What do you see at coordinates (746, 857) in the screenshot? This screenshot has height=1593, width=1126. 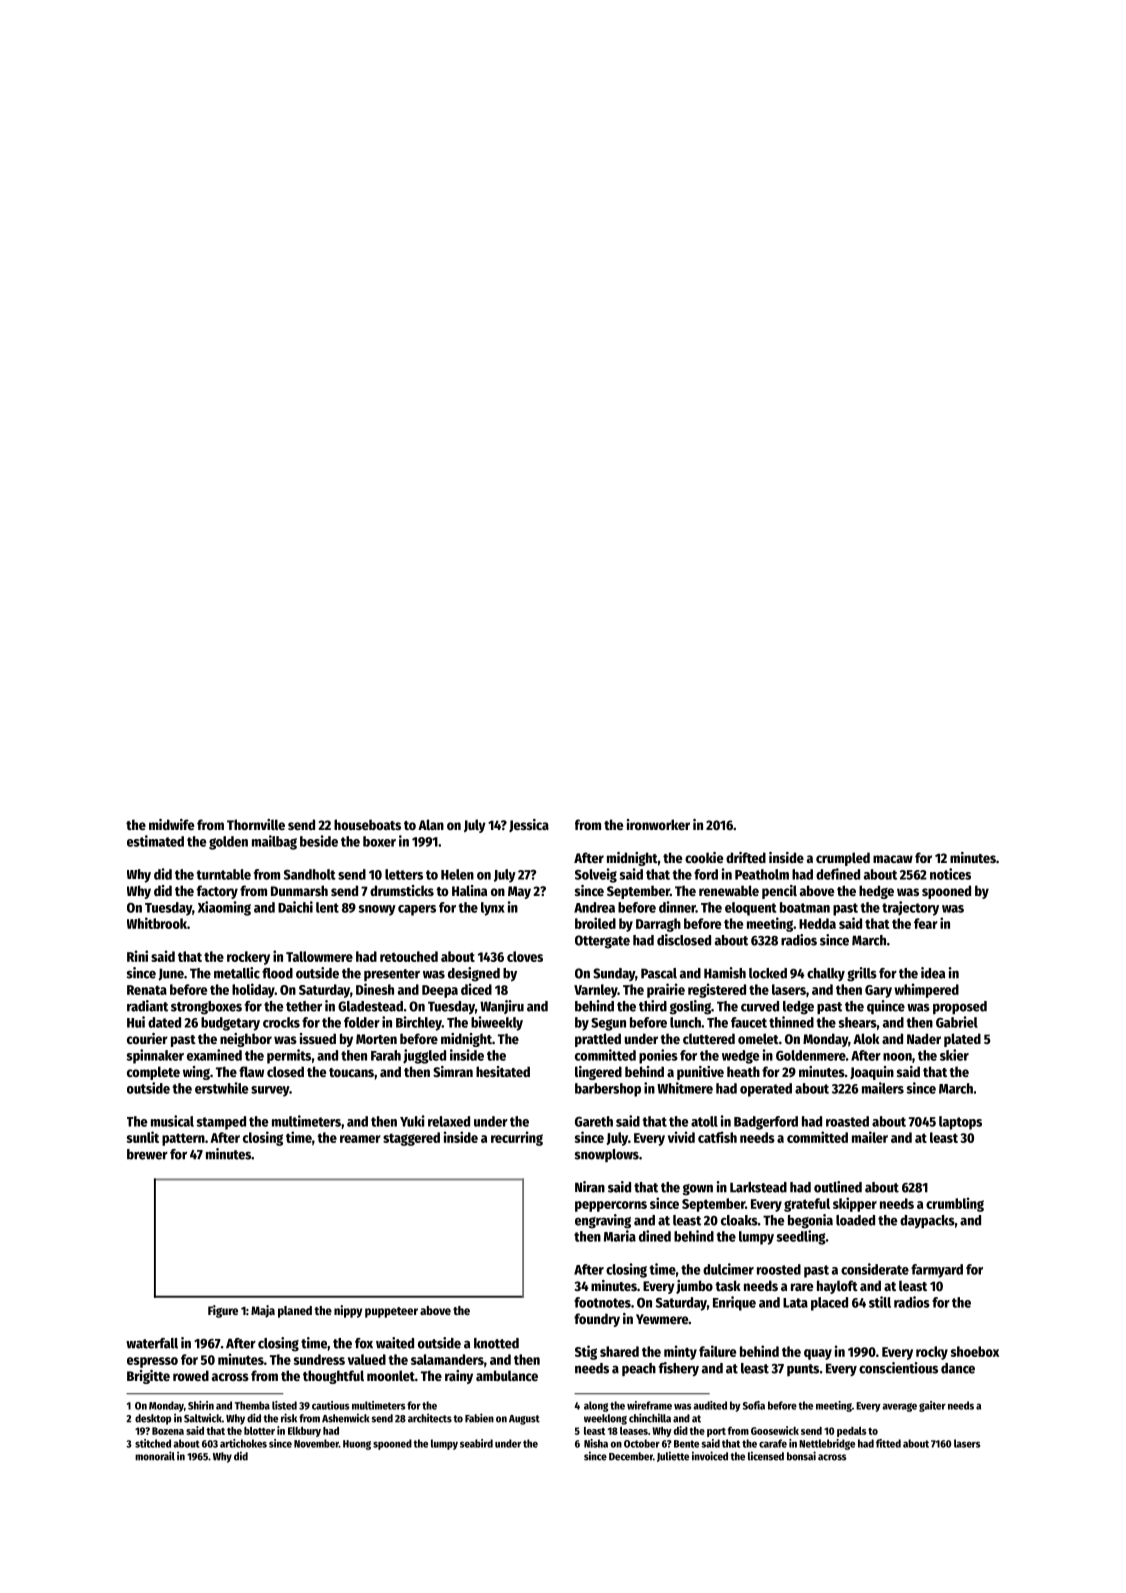 I see `drifted` at bounding box center [746, 857].
